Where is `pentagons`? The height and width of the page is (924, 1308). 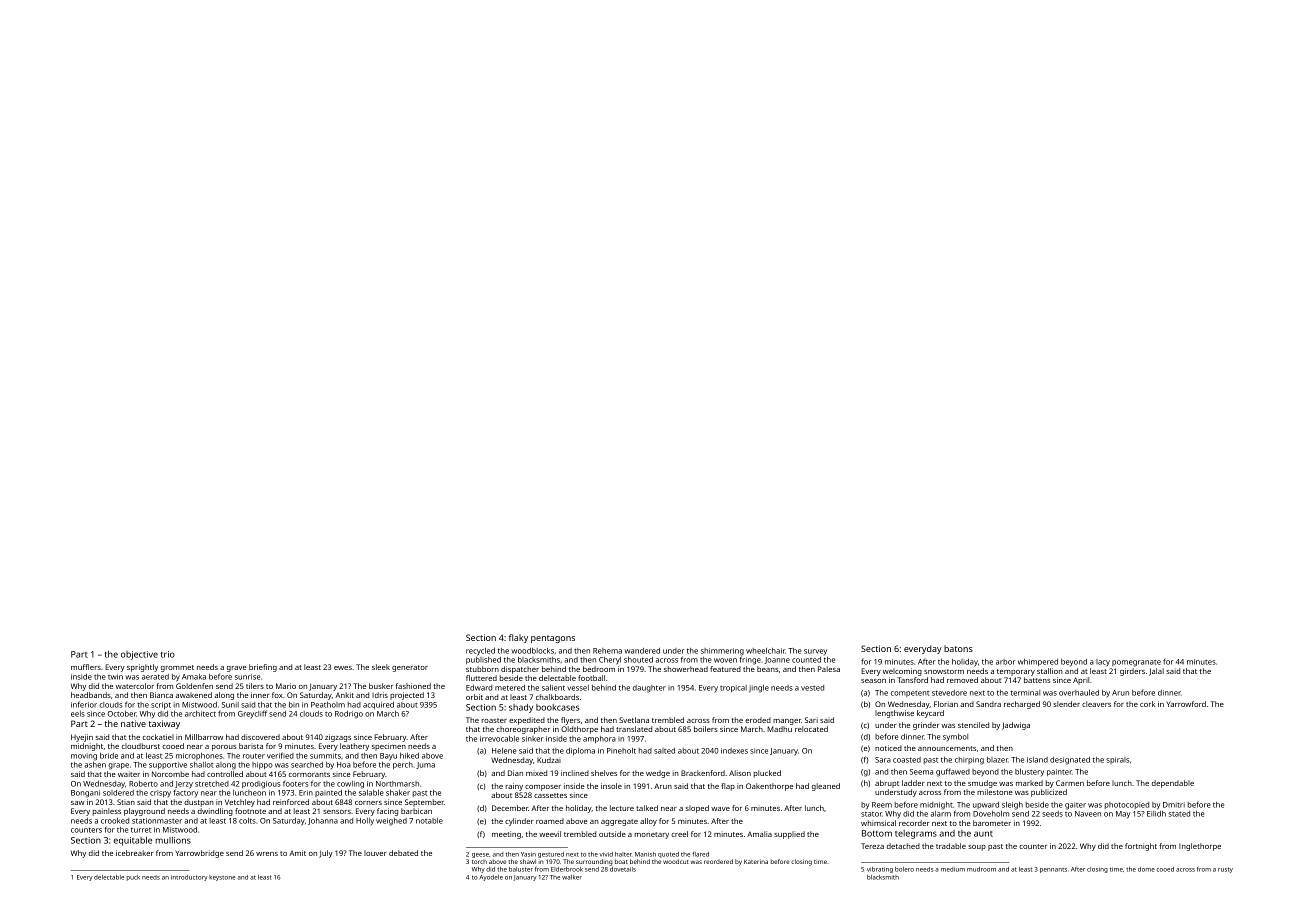
pentagons is located at coordinates (553, 639).
